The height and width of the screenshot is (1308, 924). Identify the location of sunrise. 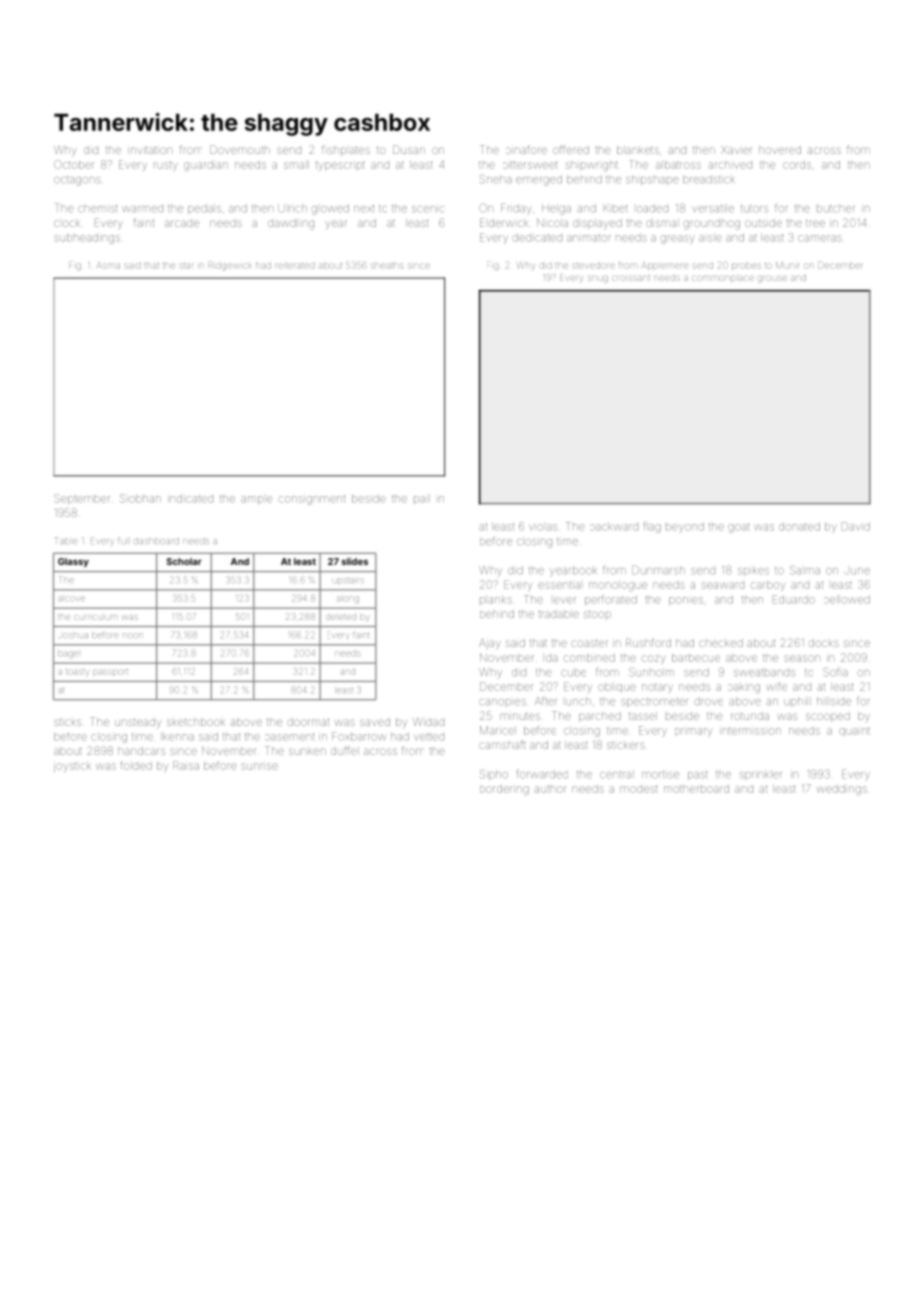
(259, 766).
